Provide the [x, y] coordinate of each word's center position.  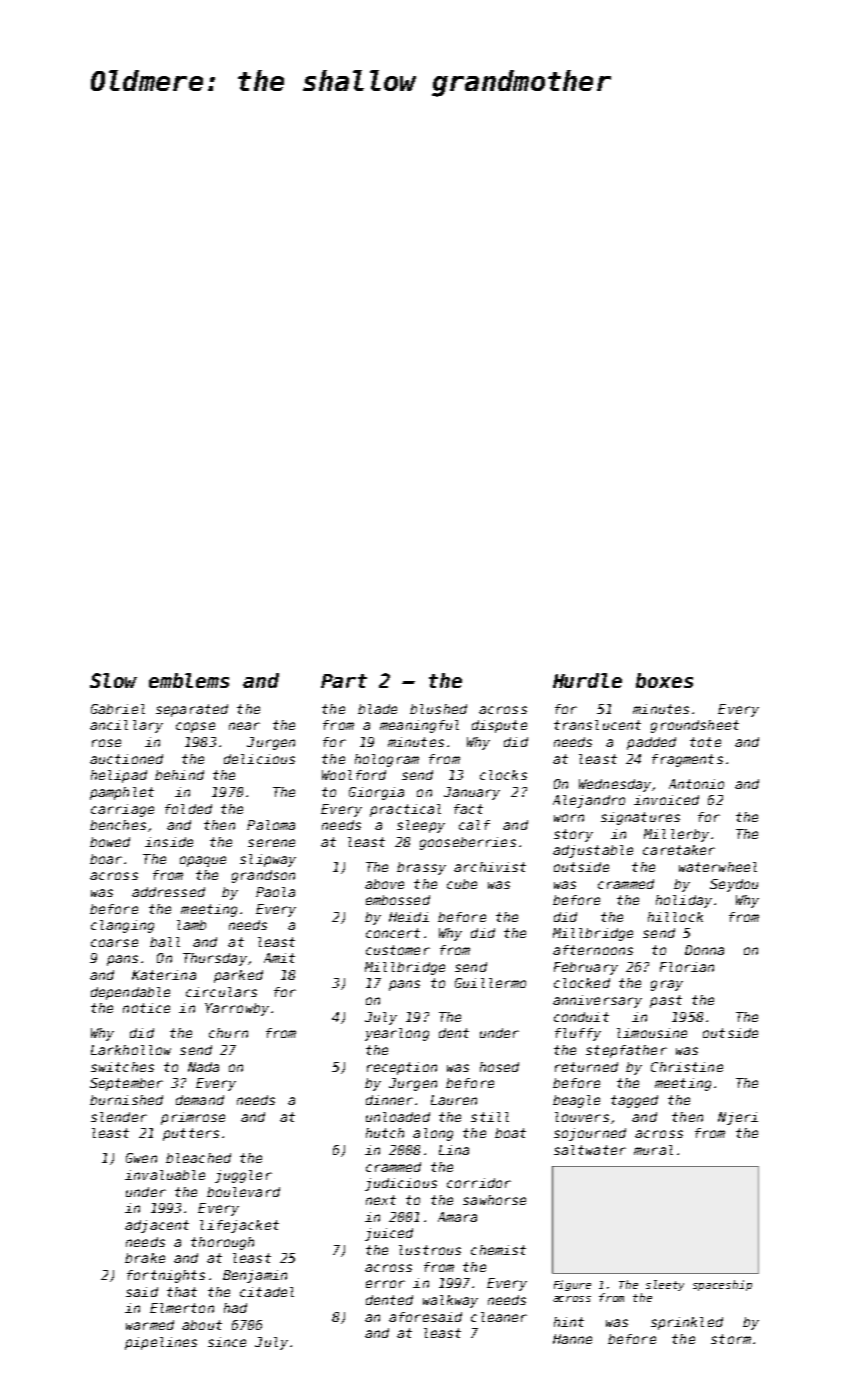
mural [653, 1150]
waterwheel [718, 867]
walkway [450, 1301]
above [384, 884]
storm [731, 1339]
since [227, 1342]
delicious [259, 759]
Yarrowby [237, 1009]
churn [228, 1033]
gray [667, 985]
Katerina [164, 975]
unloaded [398, 1117]
